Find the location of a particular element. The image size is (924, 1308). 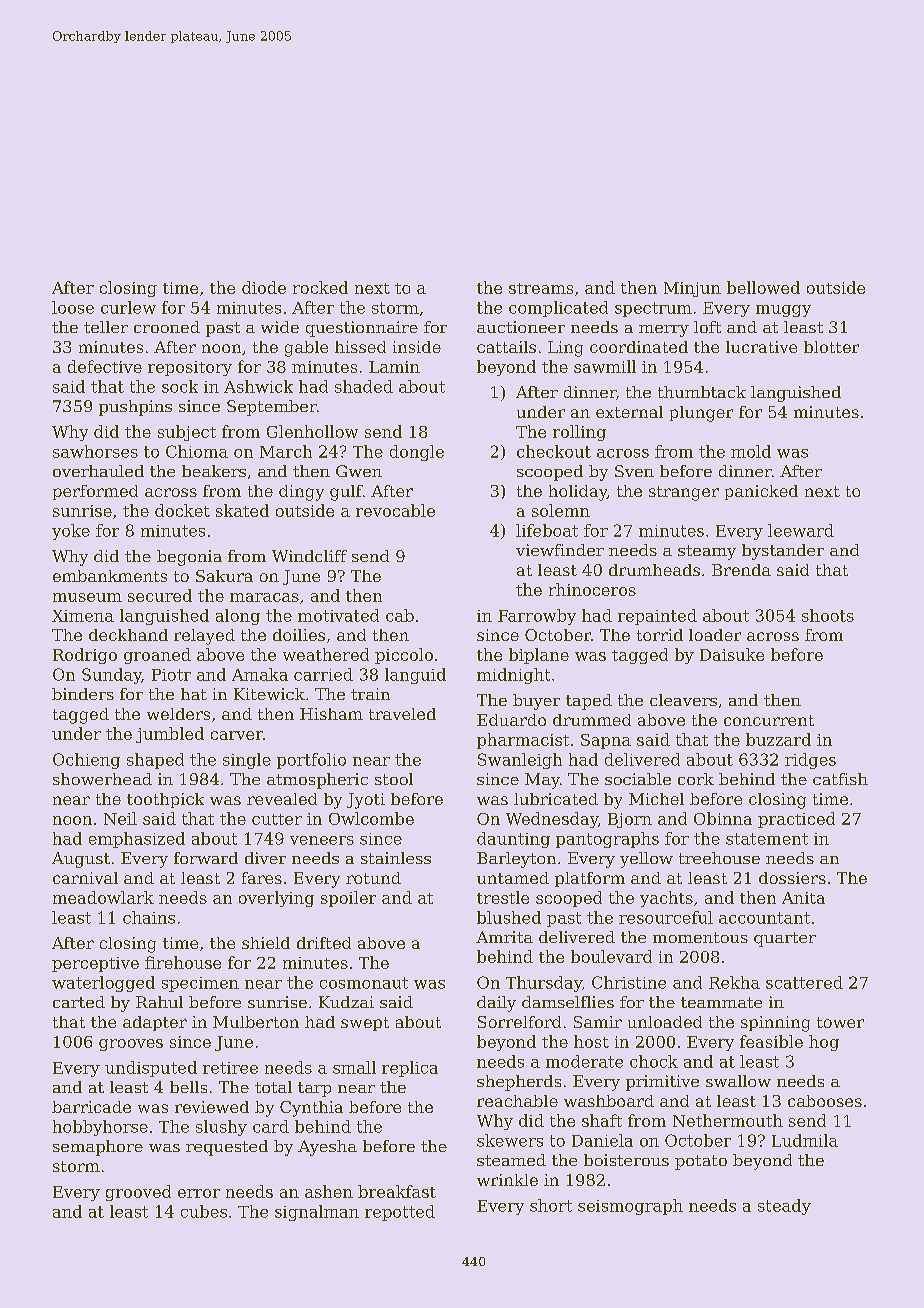

shepherds is located at coordinates (519, 1083).
